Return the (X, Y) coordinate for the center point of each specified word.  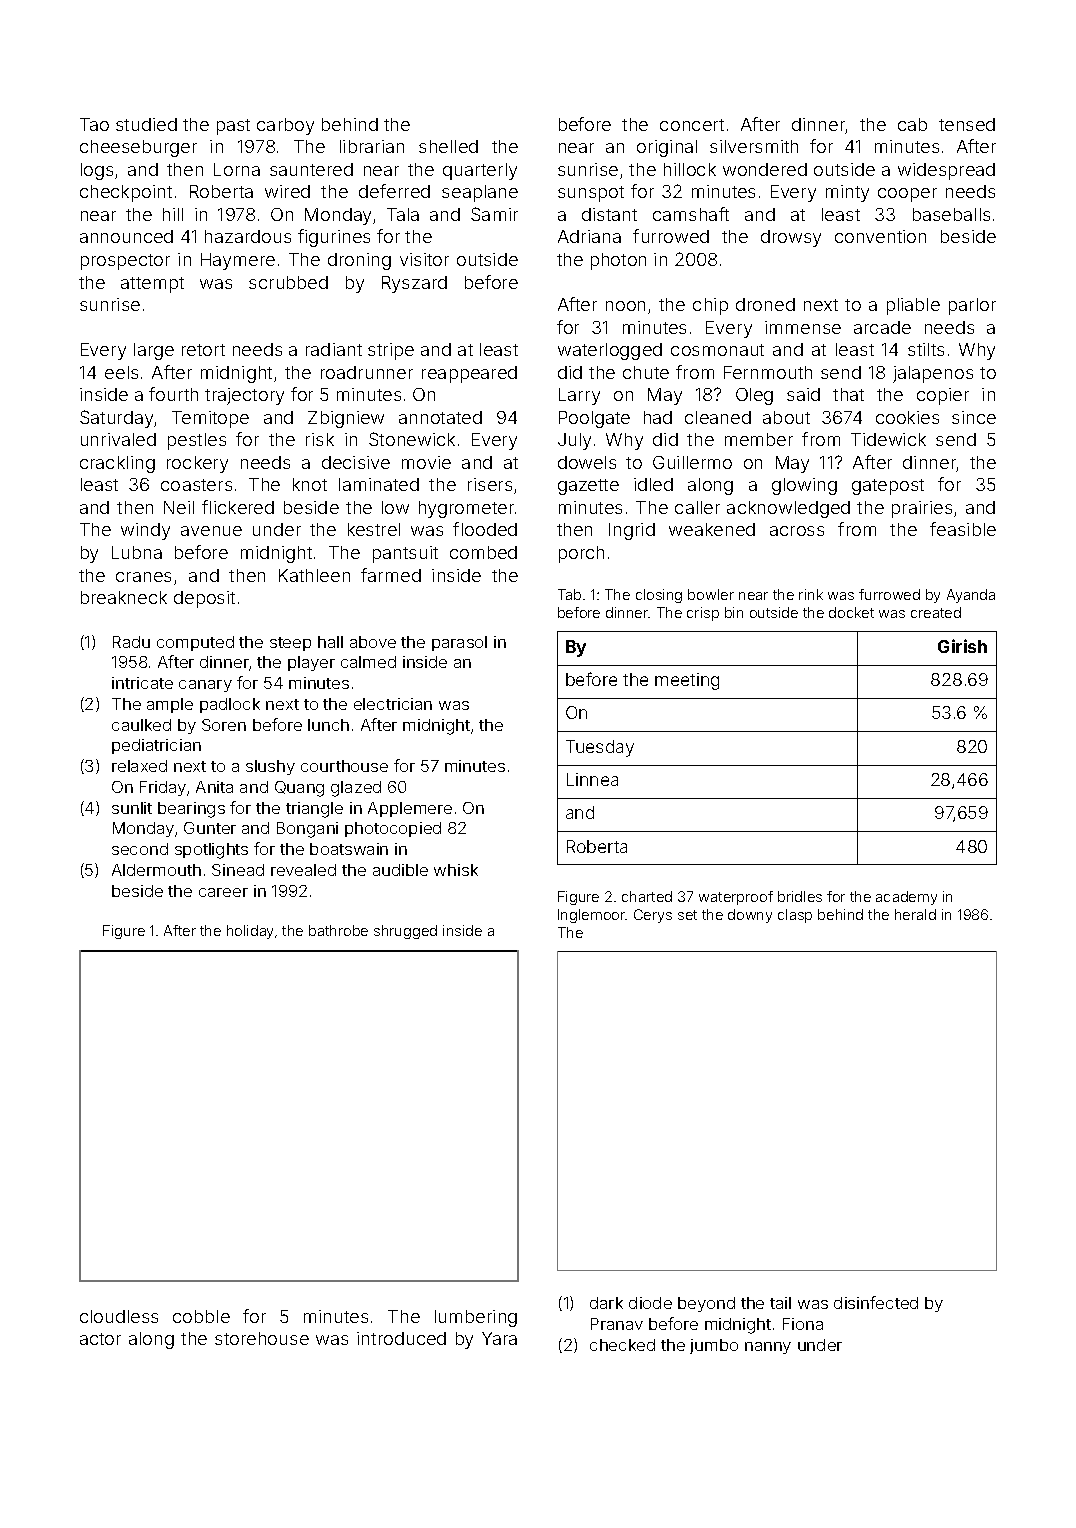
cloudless (119, 1316)
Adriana (589, 236)
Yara (499, 1338)
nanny (768, 1348)
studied (146, 124)
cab (912, 124)
